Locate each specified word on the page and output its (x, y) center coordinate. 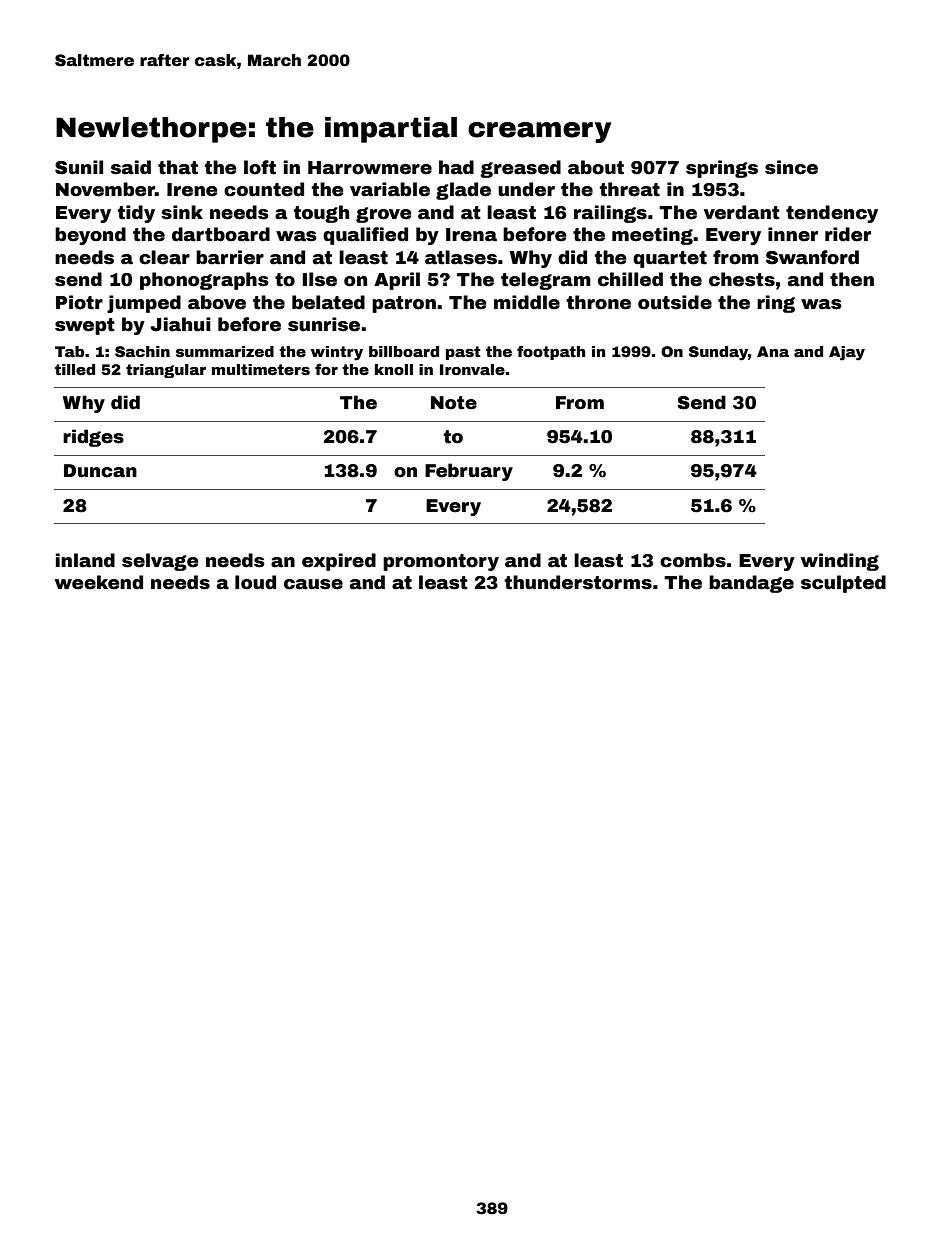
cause (313, 584)
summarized (225, 351)
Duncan (100, 471)
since (791, 167)
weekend (99, 582)
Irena (471, 235)
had (456, 167)
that (178, 167)
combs (693, 560)
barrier (230, 257)
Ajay (847, 353)
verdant (742, 212)
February (469, 472)
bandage (751, 584)
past (463, 353)
